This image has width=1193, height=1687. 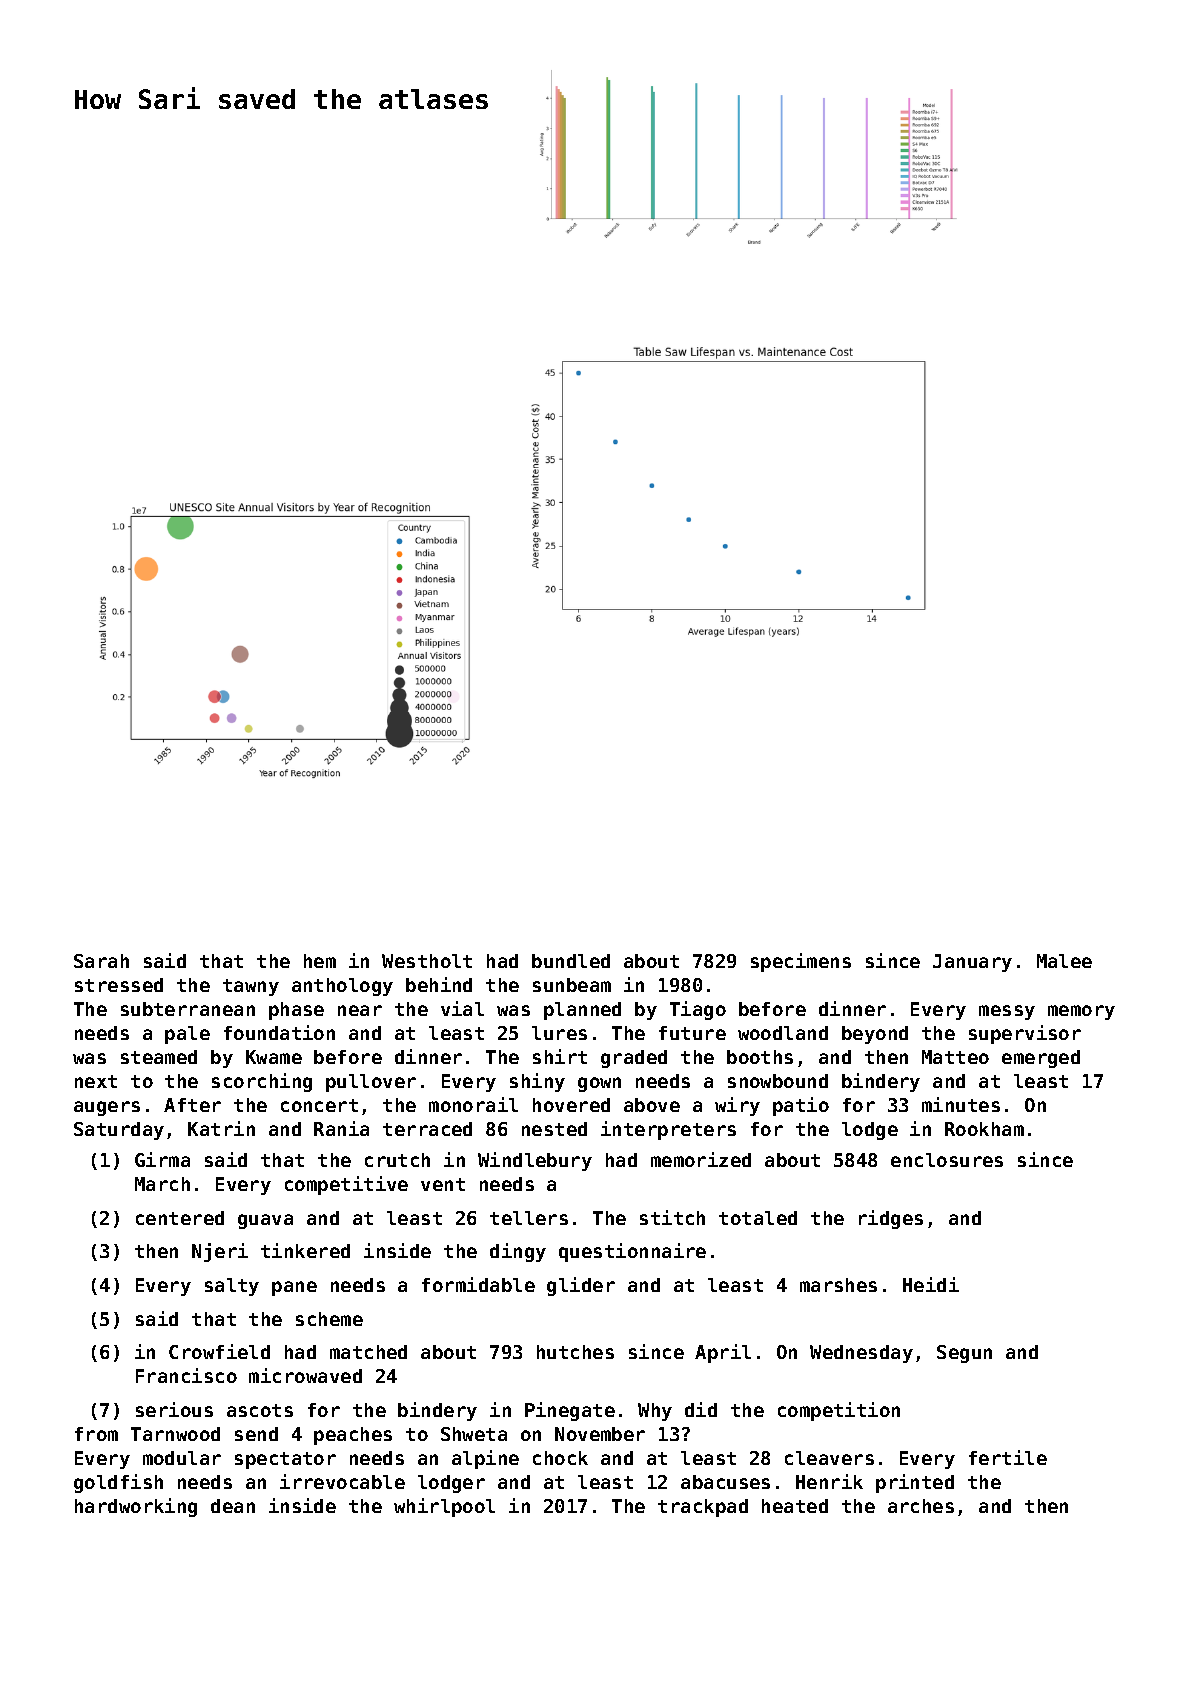 I want to click on tinkered, so click(x=305, y=1250).
